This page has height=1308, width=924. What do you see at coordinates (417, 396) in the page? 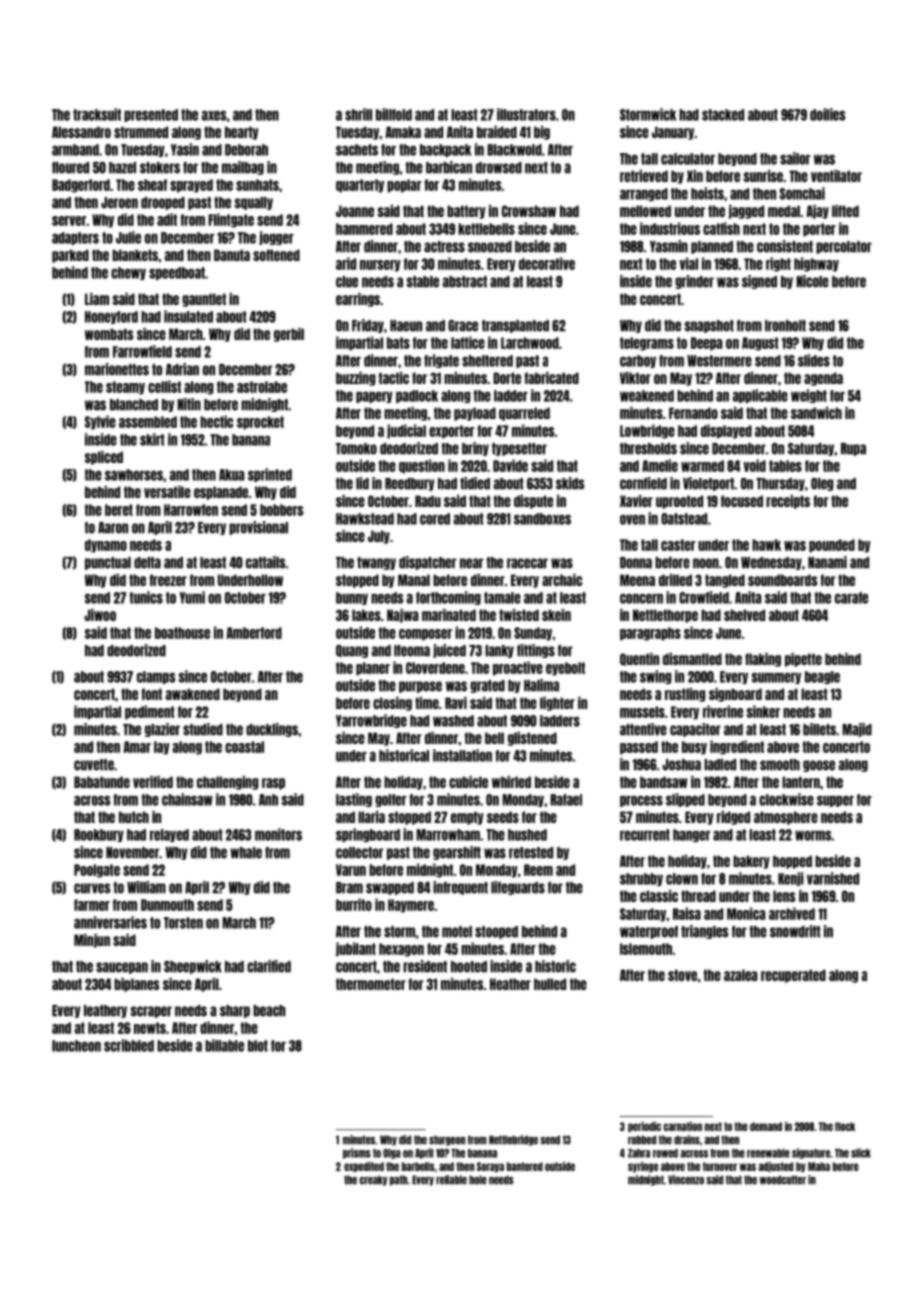
I see `padlock` at bounding box center [417, 396].
